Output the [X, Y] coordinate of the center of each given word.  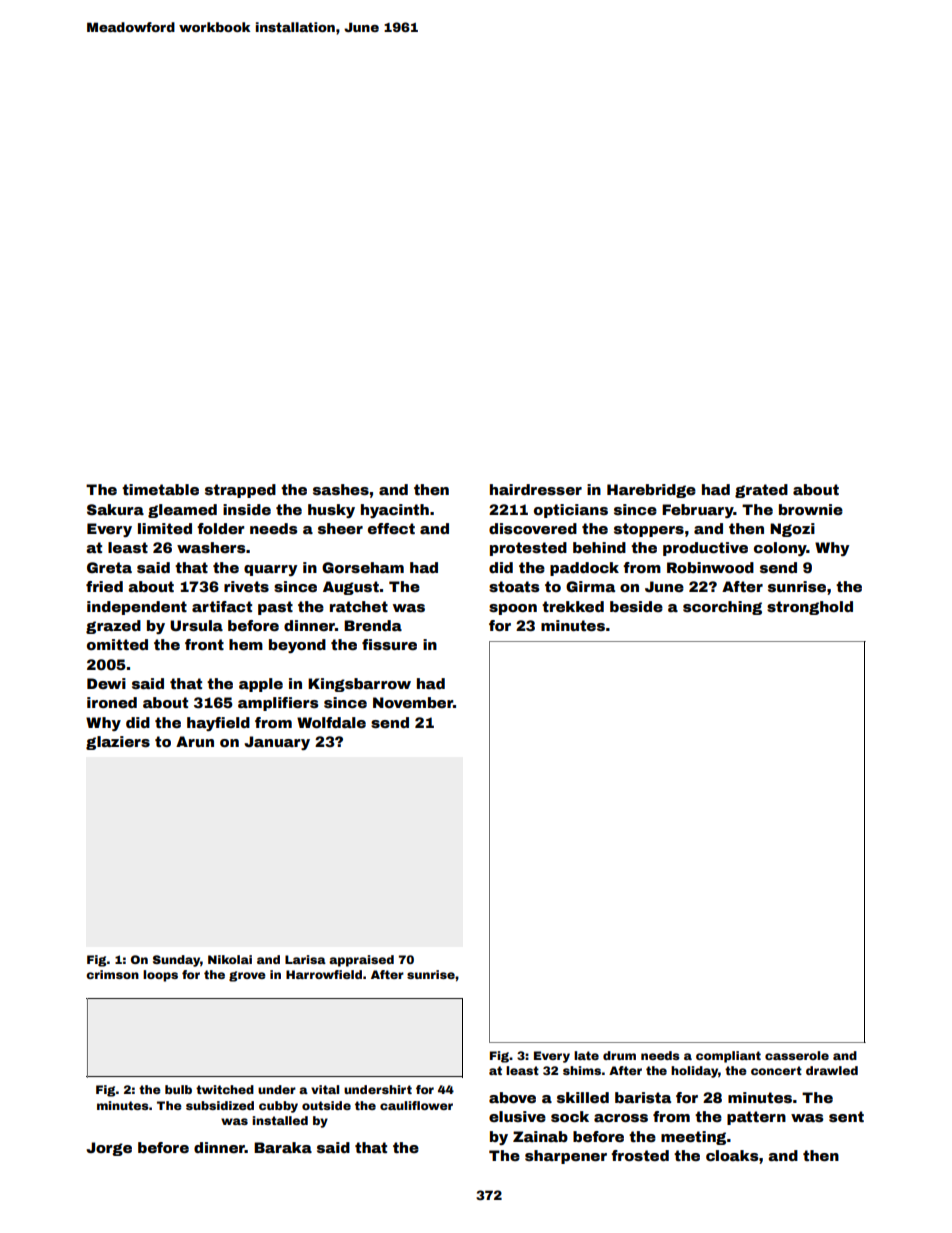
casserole [797, 1055]
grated [761, 491]
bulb [178, 1089]
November [413, 702]
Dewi [106, 683]
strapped [240, 491]
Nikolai [230, 959]
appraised [361, 961]
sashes [341, 489]
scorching [722, 608]
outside [326, 1105]
